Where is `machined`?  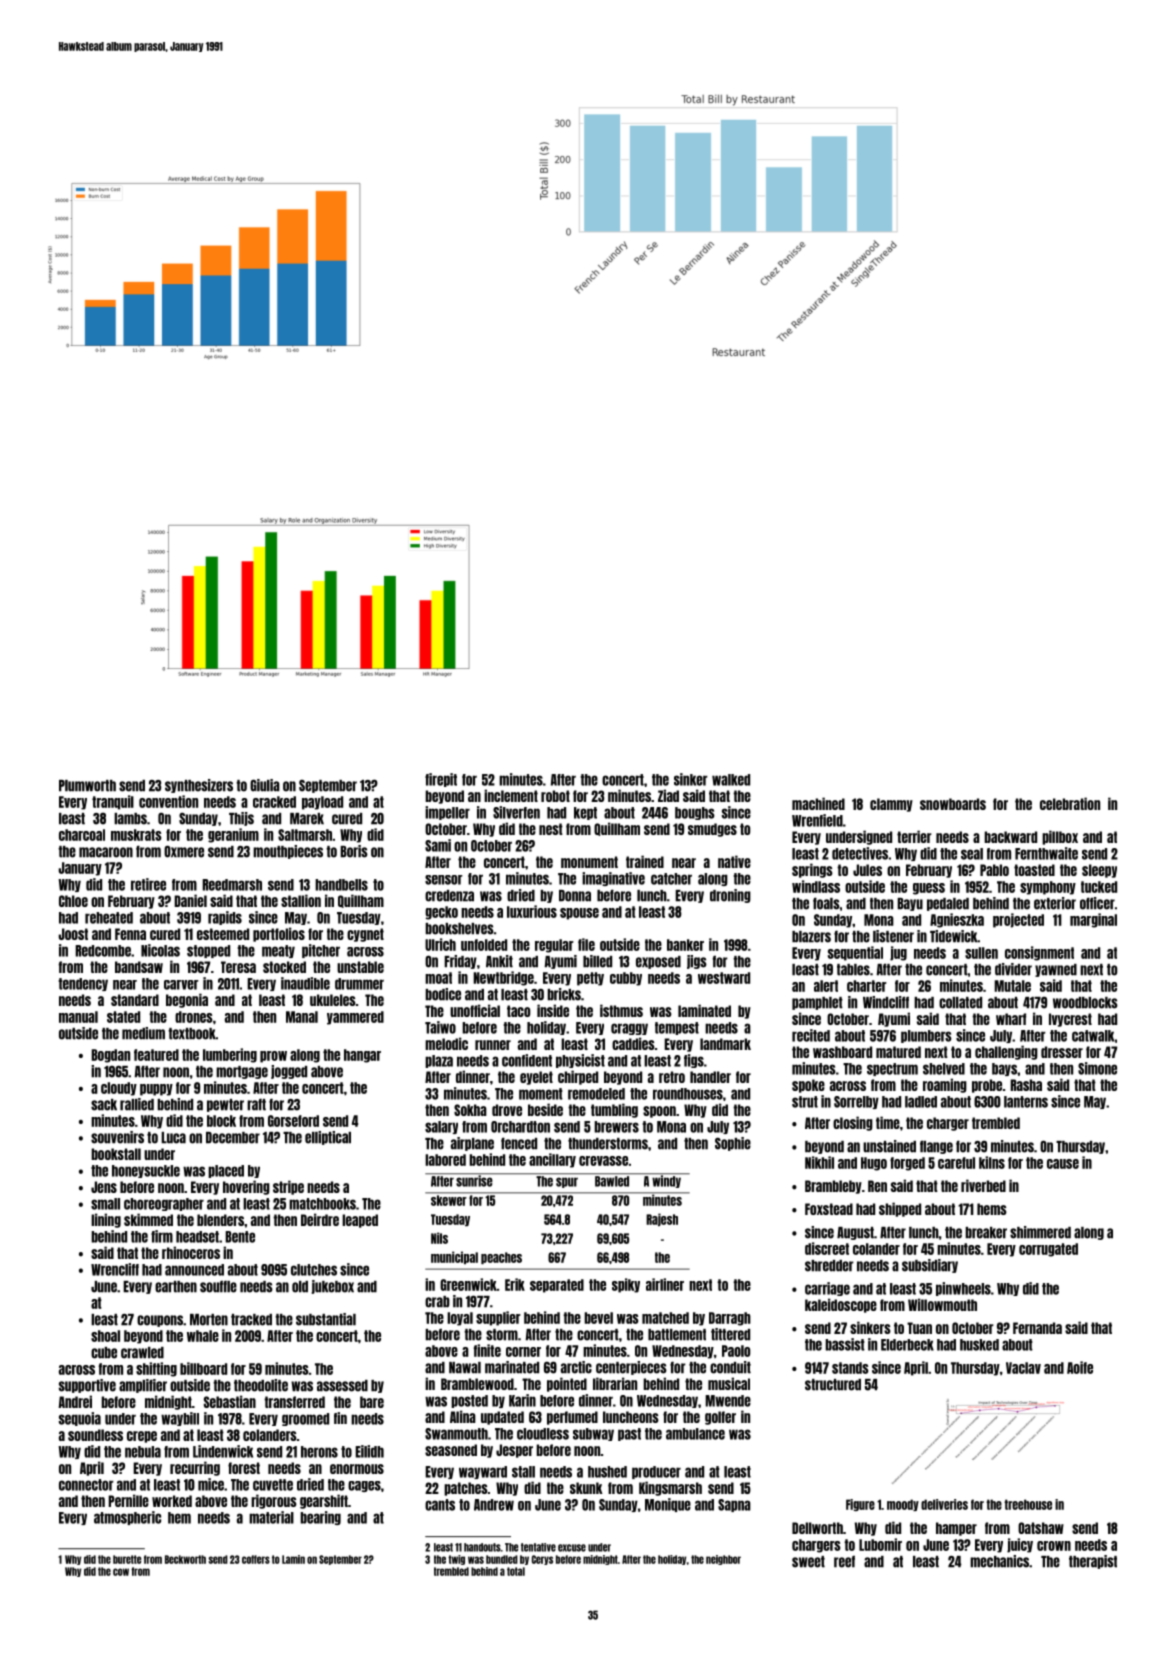 machined is located at coordinates (818, 803).
